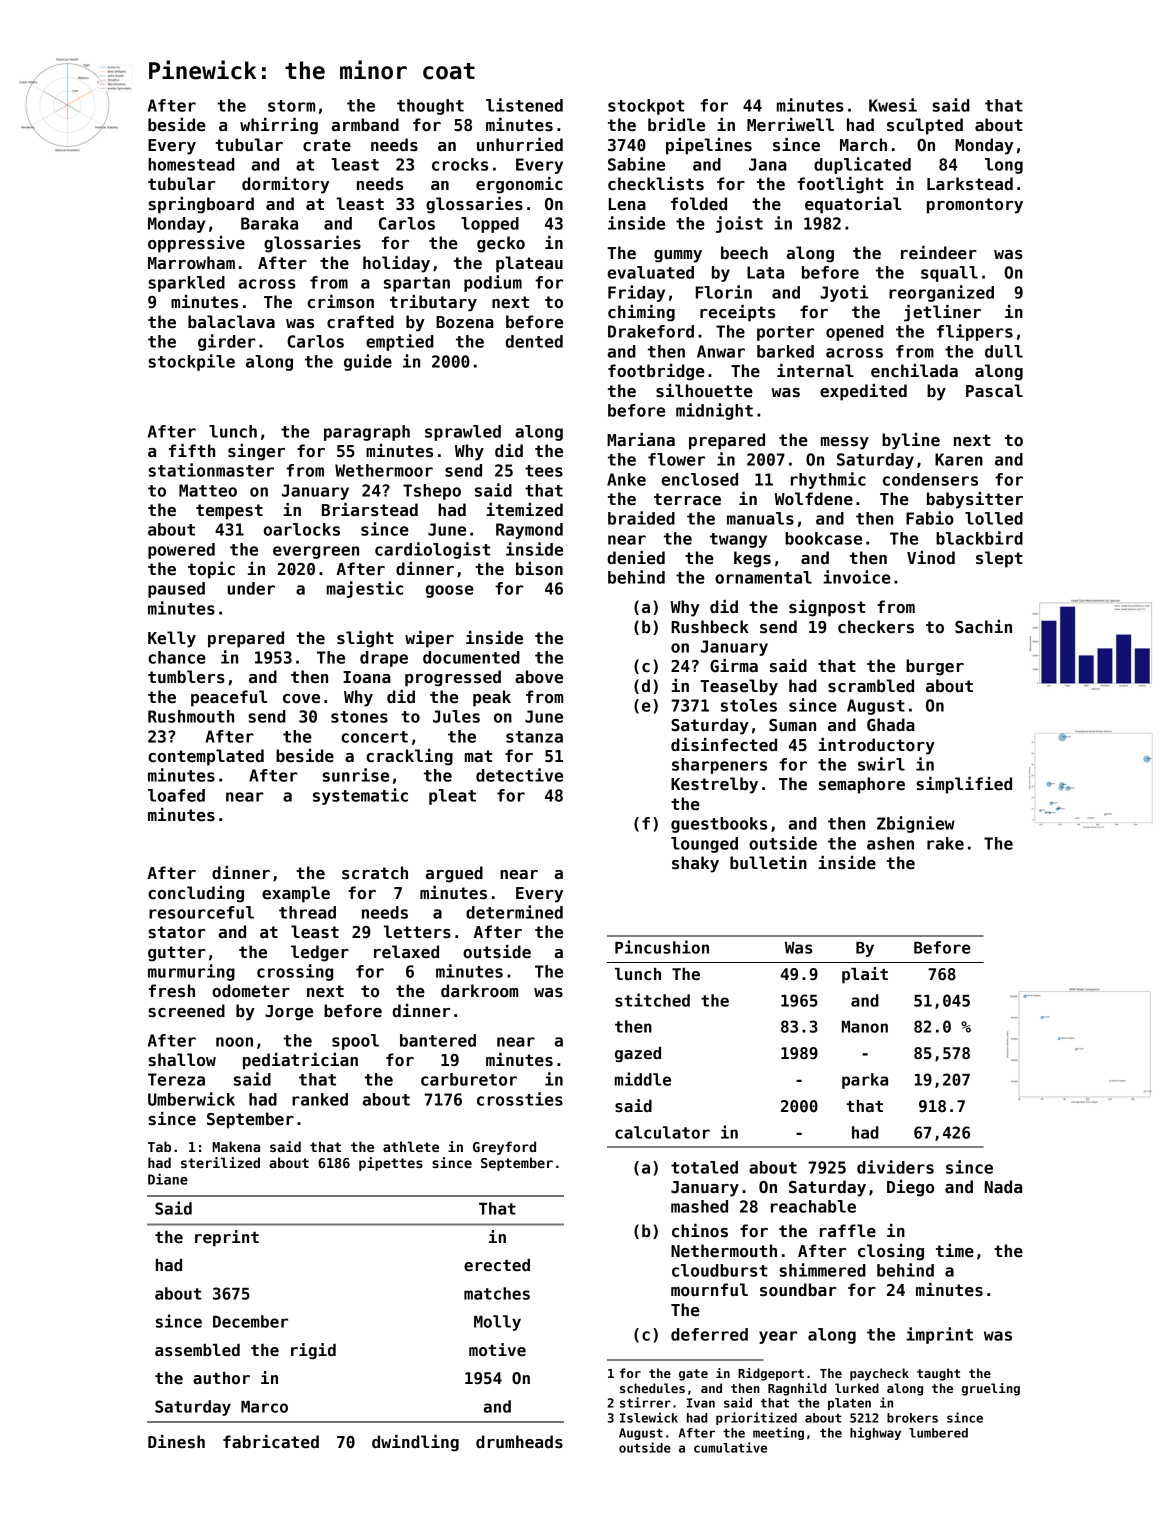 This screenshot has height=1515, width=1171. Describe the element at coordinates (964, 785) in the screenshot. I see `simplified` at that location.
